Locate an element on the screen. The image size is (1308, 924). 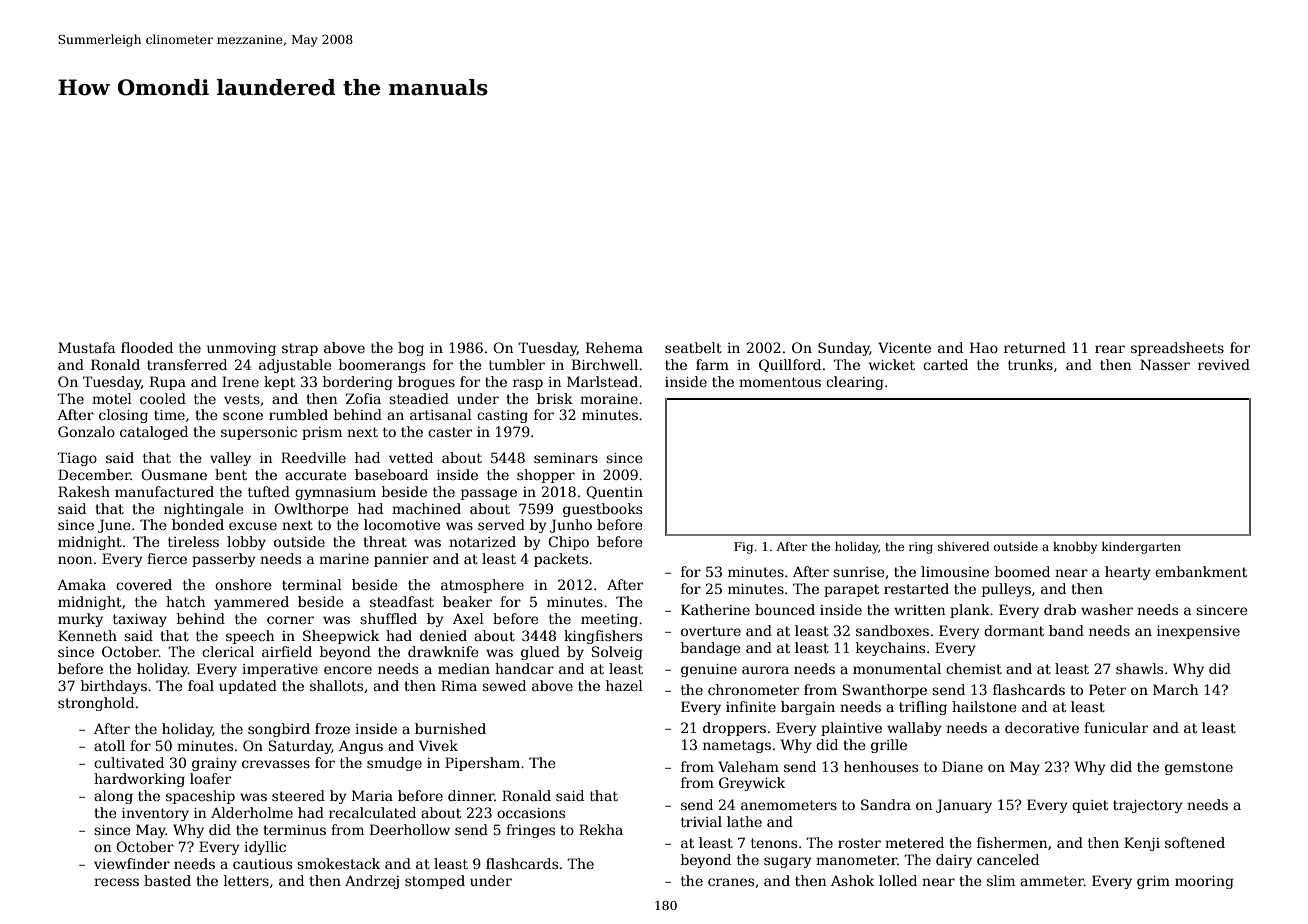
shivered is located at coordinates (963, 546).
